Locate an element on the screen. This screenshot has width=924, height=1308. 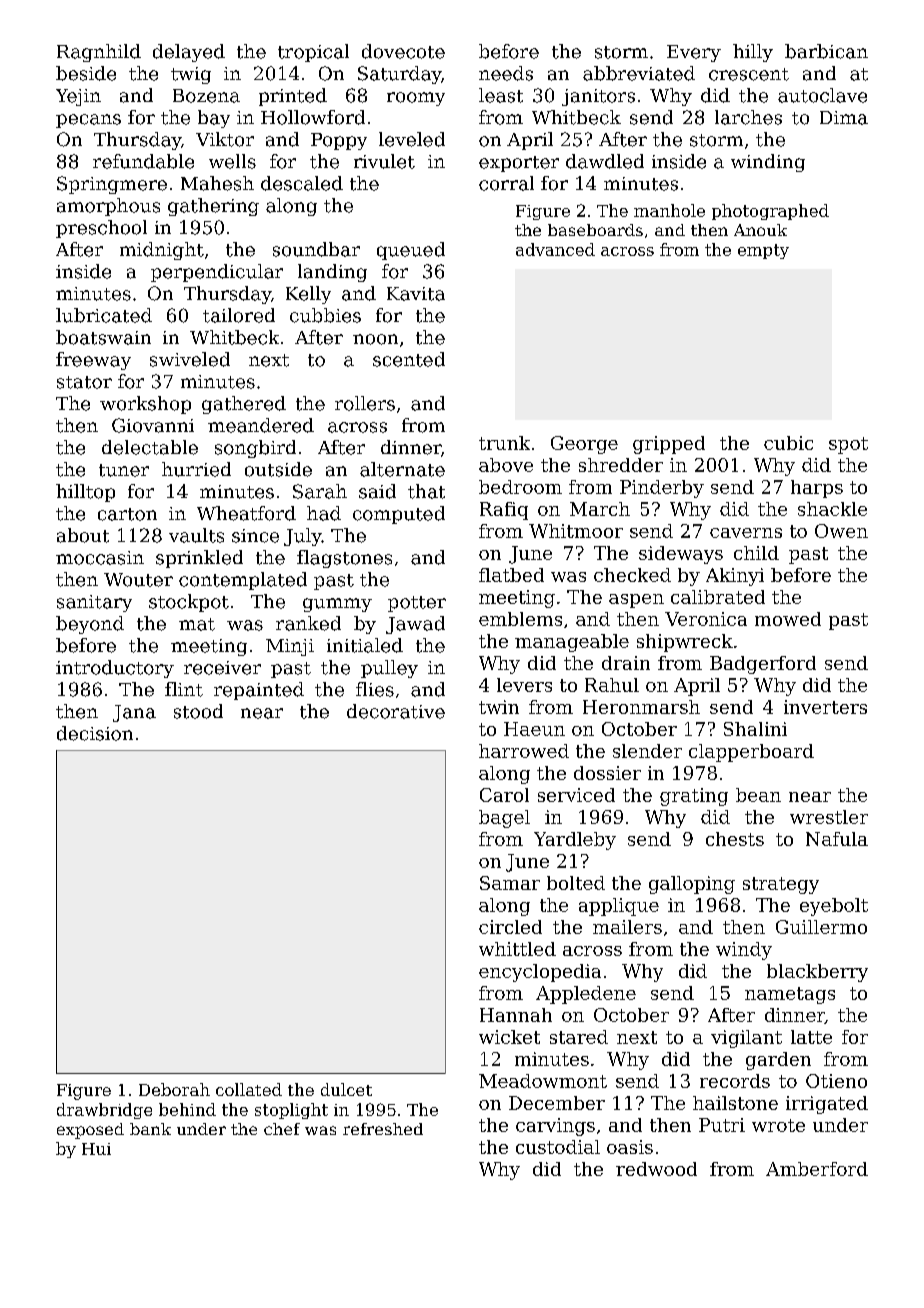
whittled is located at coordinates (517, 949).
